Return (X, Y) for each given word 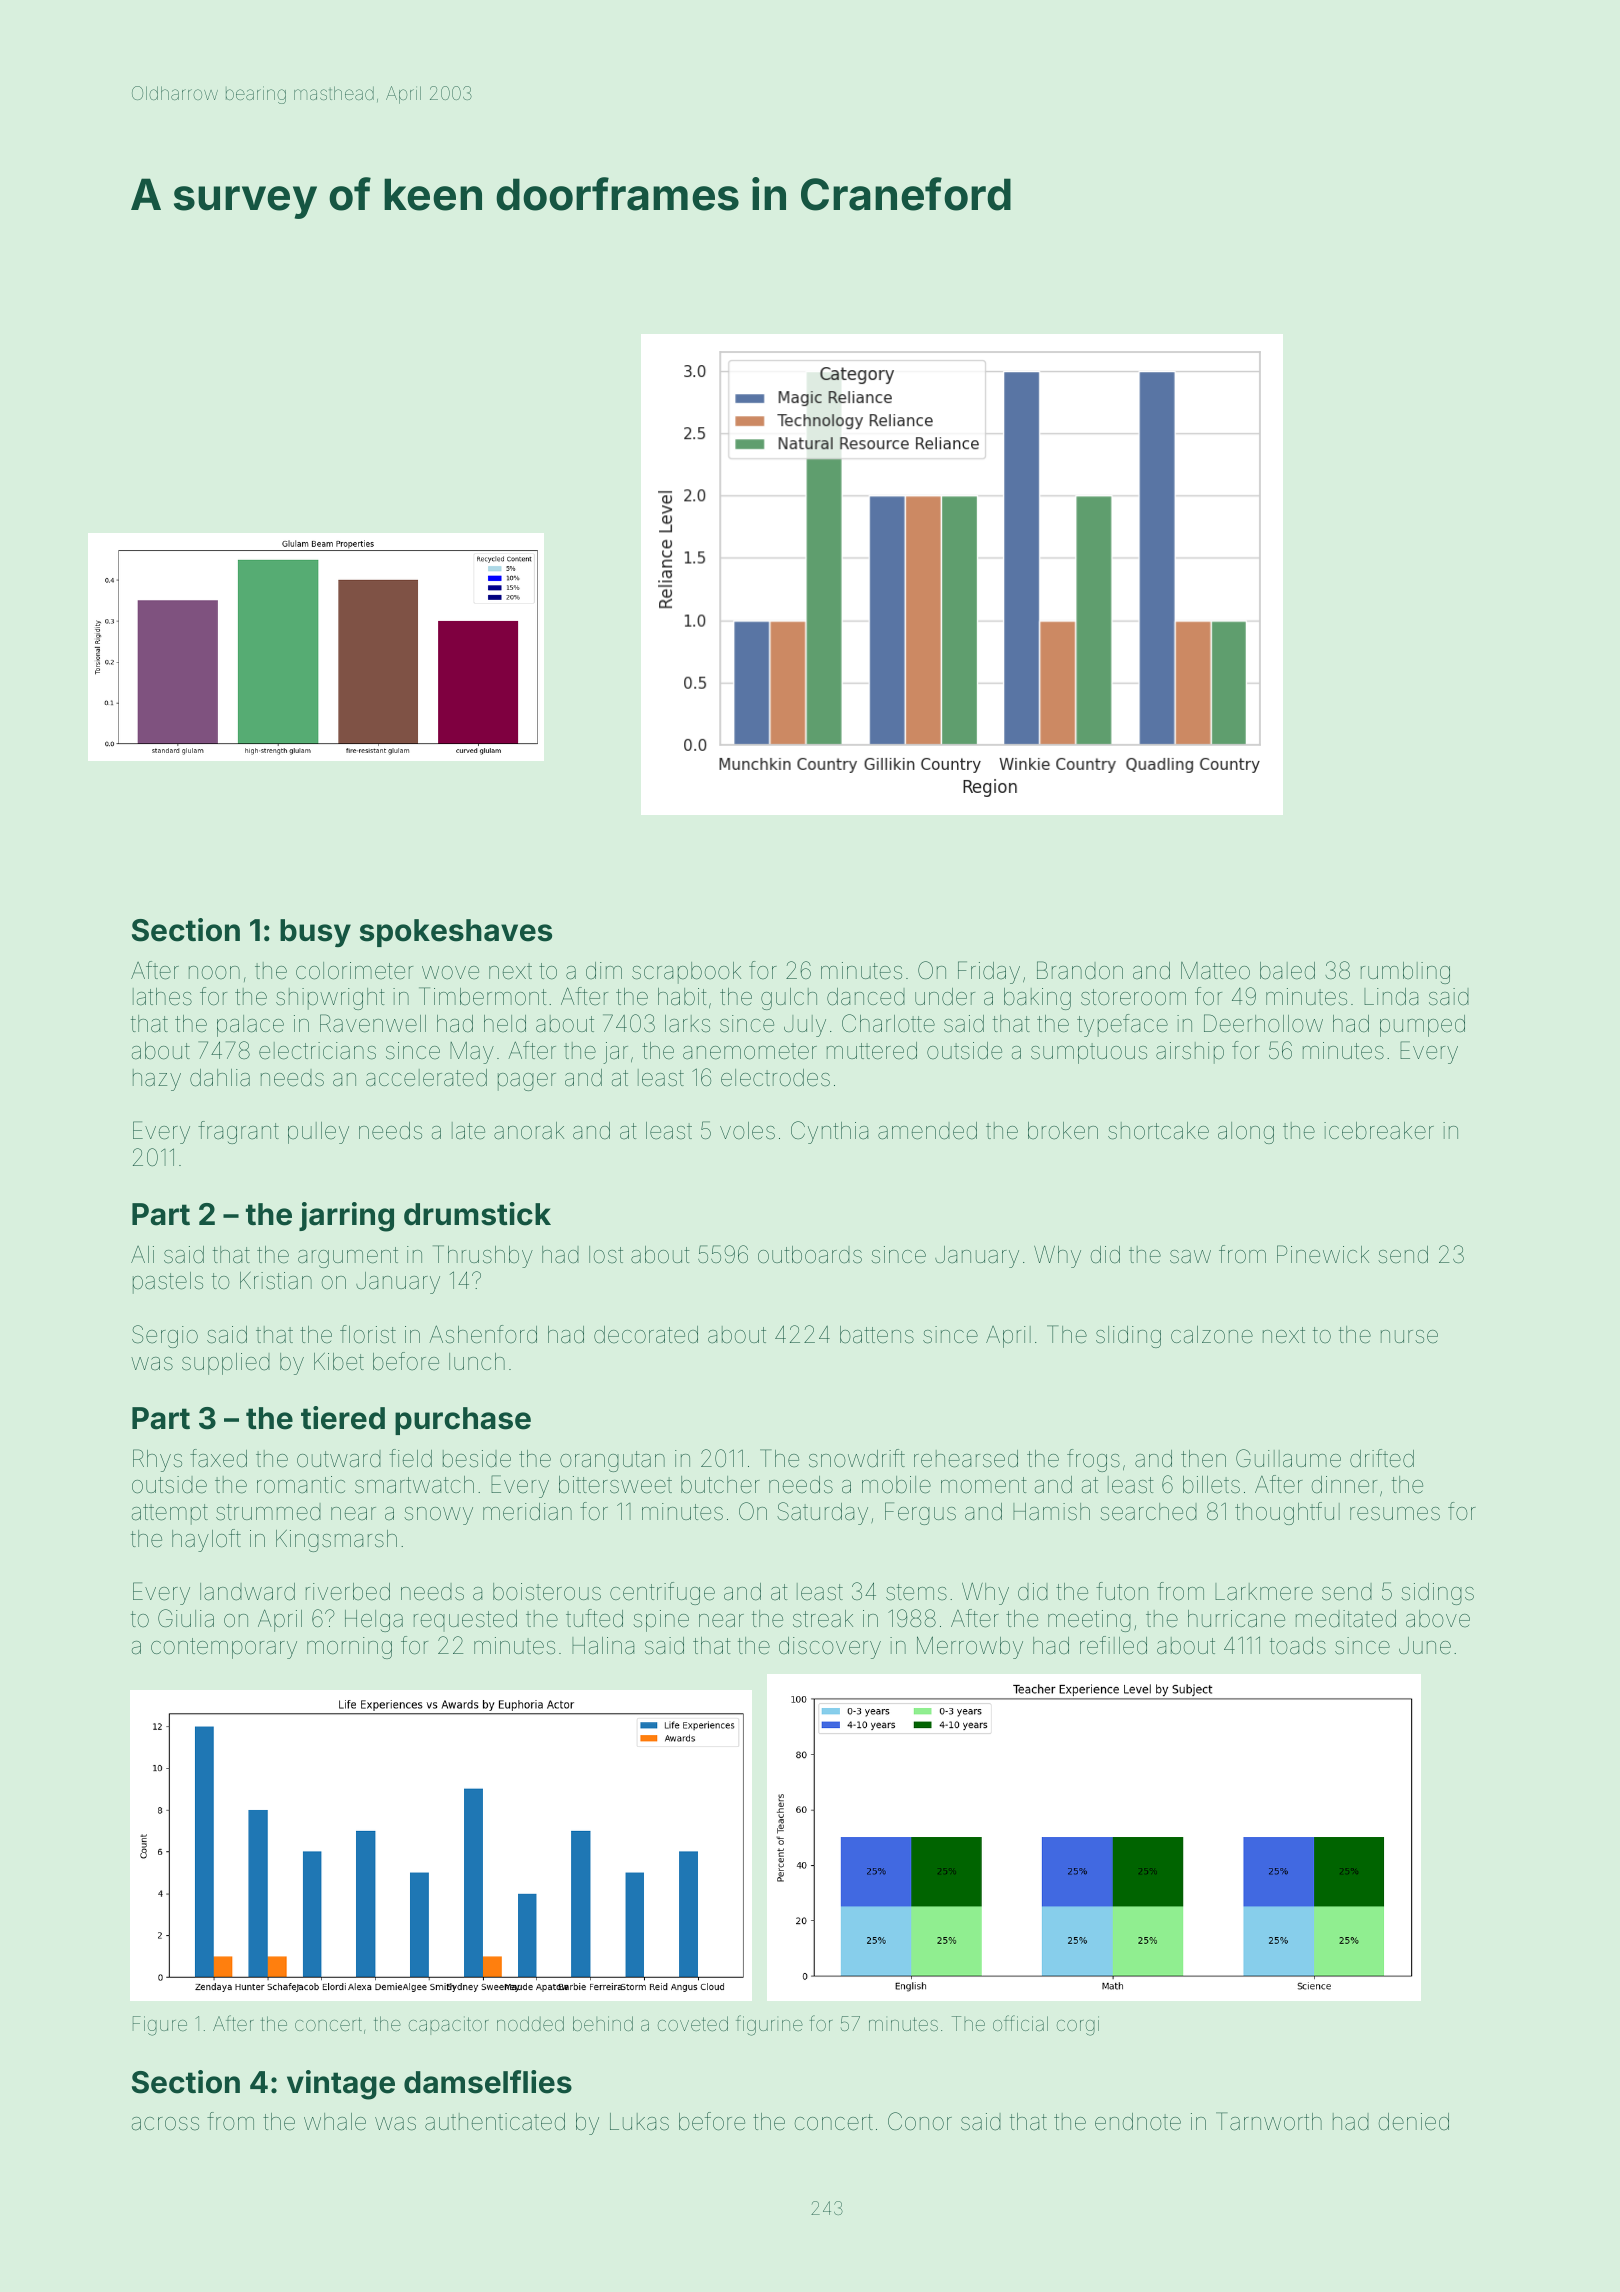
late (468, 1131)
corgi (1078, 2026)
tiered (343, 1418)
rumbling (1405, 973)
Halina (603, 1646)
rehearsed (966, 1459)
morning (349, 1648)
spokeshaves (456, 933)
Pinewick (1323, 1254)
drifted (1382, 1458)
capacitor (449, 2025)
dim (604, 970)
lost (606, 1255)
